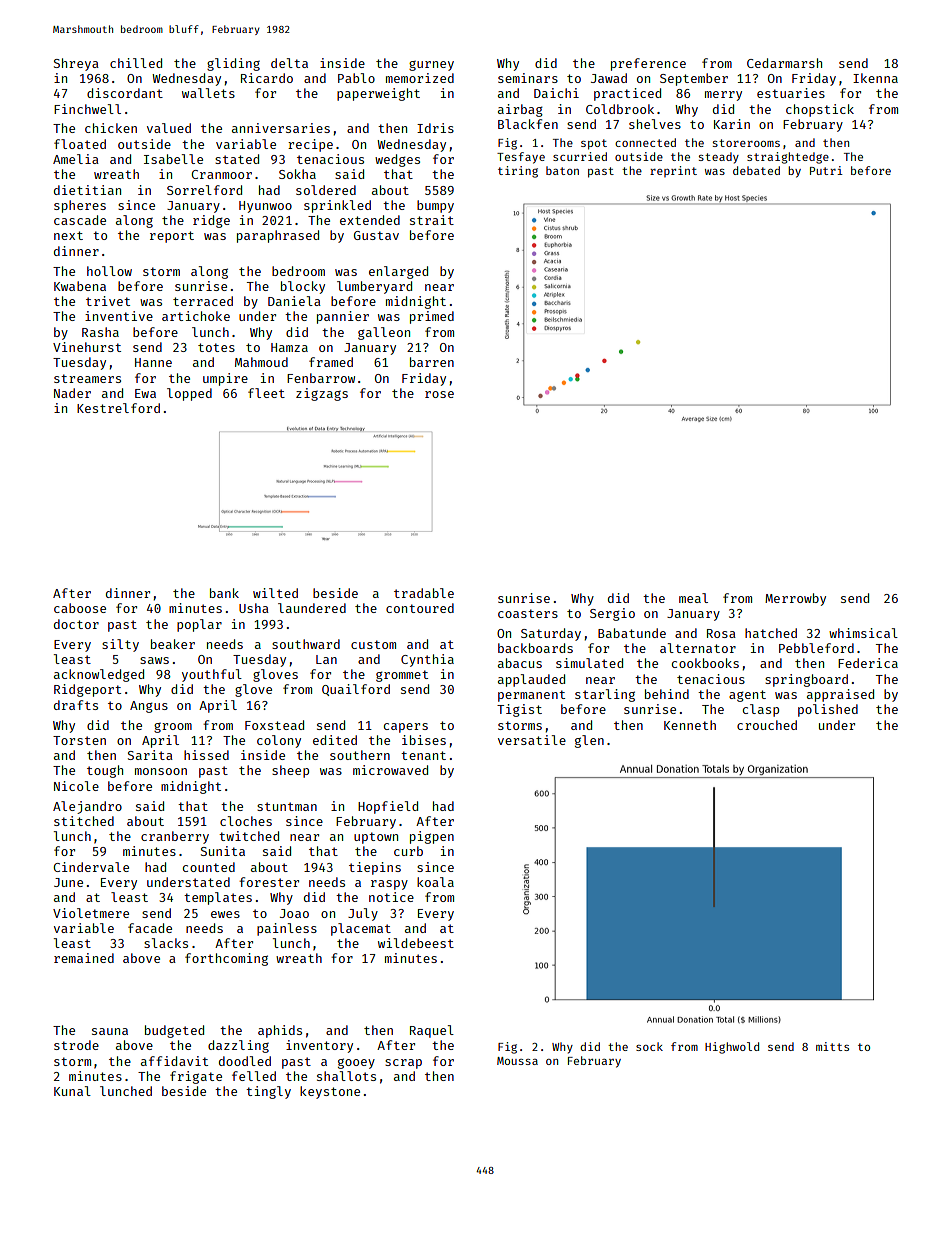 Image resolution: width=952 pixels, height=1233 pixels. I want to click on tingly, so click(268, 1092).
